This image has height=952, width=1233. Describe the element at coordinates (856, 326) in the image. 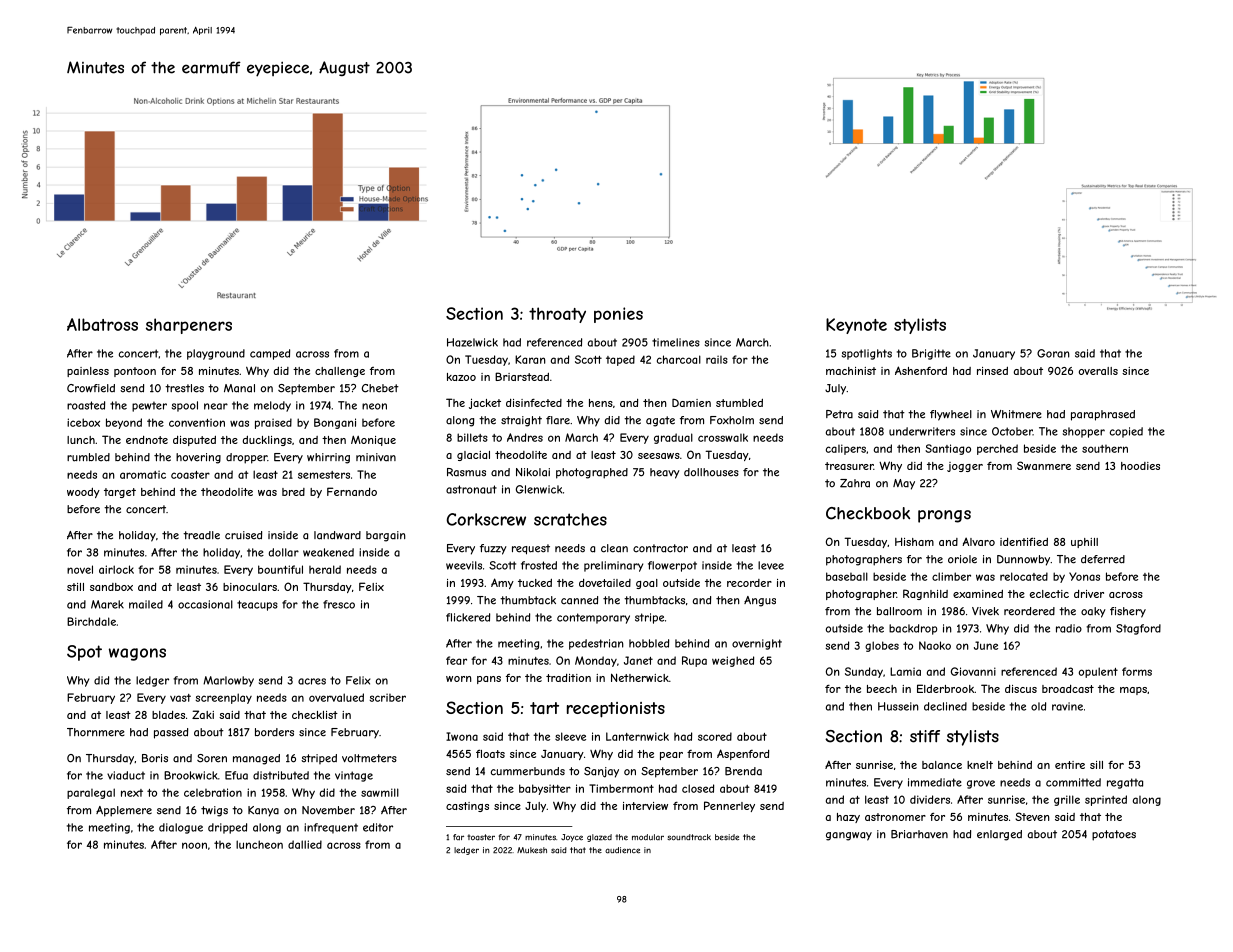

I see `Keynote` at that location.
